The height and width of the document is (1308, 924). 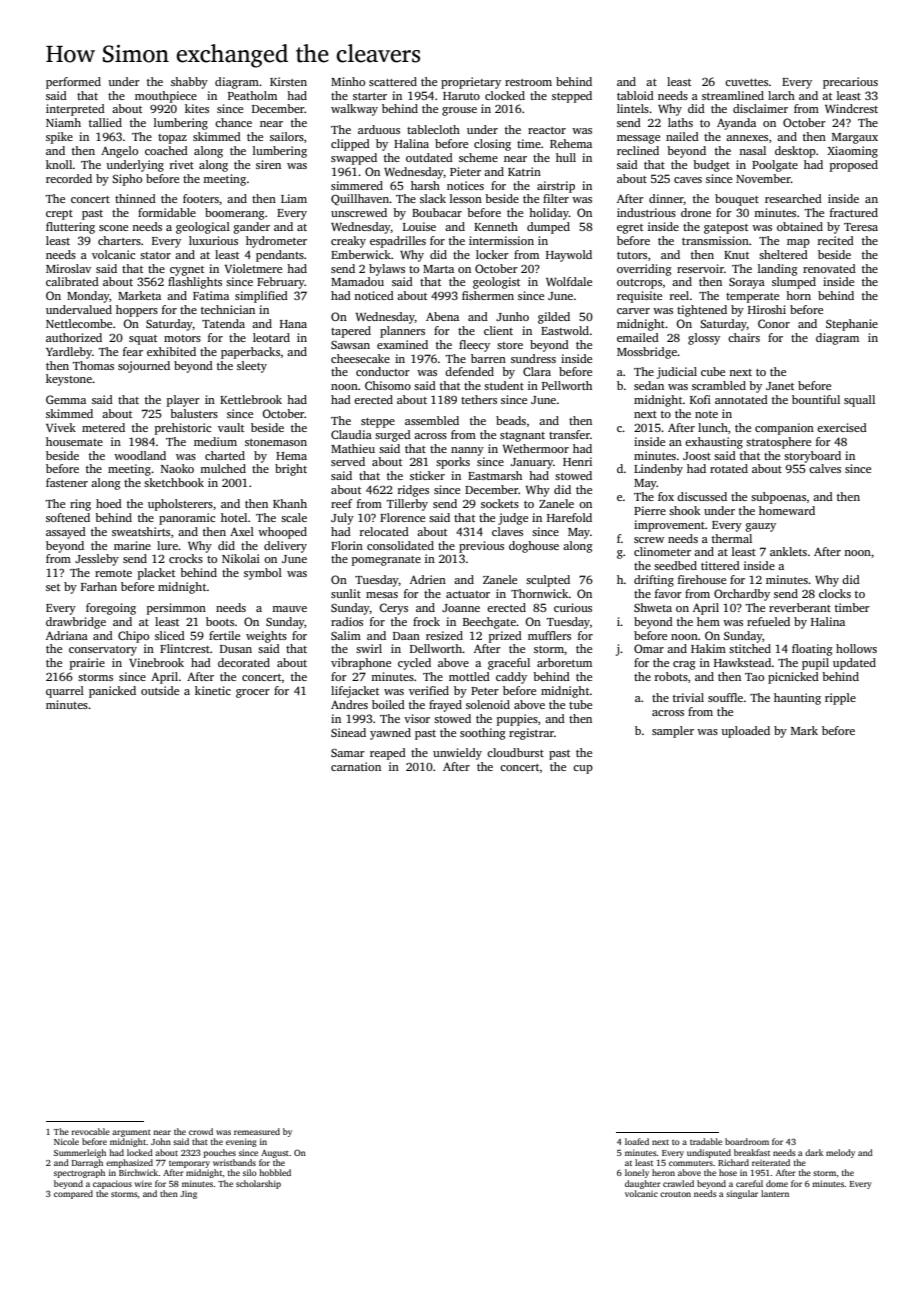 I want to click on performed, so click(x=73, y=83).
